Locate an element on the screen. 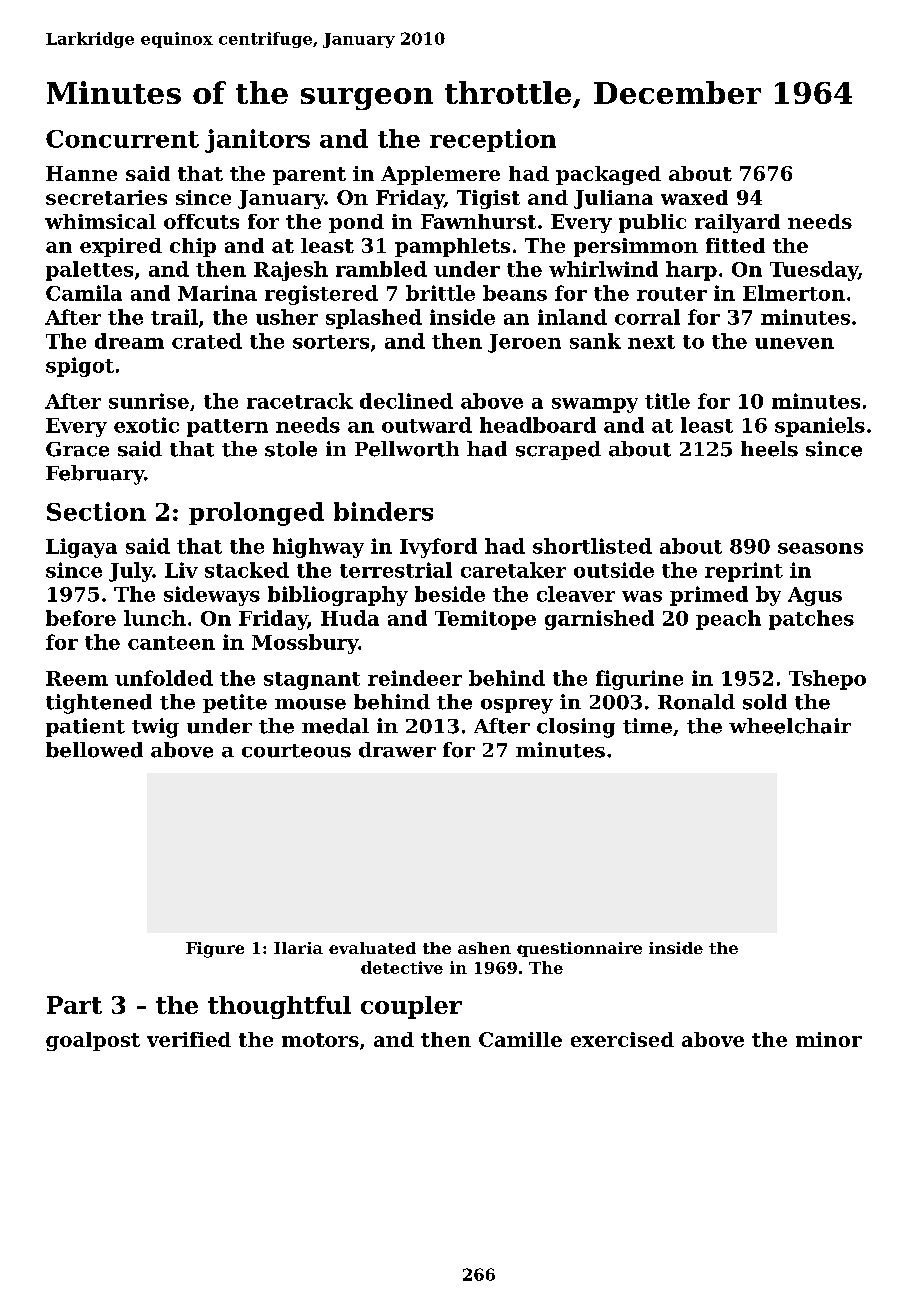  next is located at coordinates (651, 342).
